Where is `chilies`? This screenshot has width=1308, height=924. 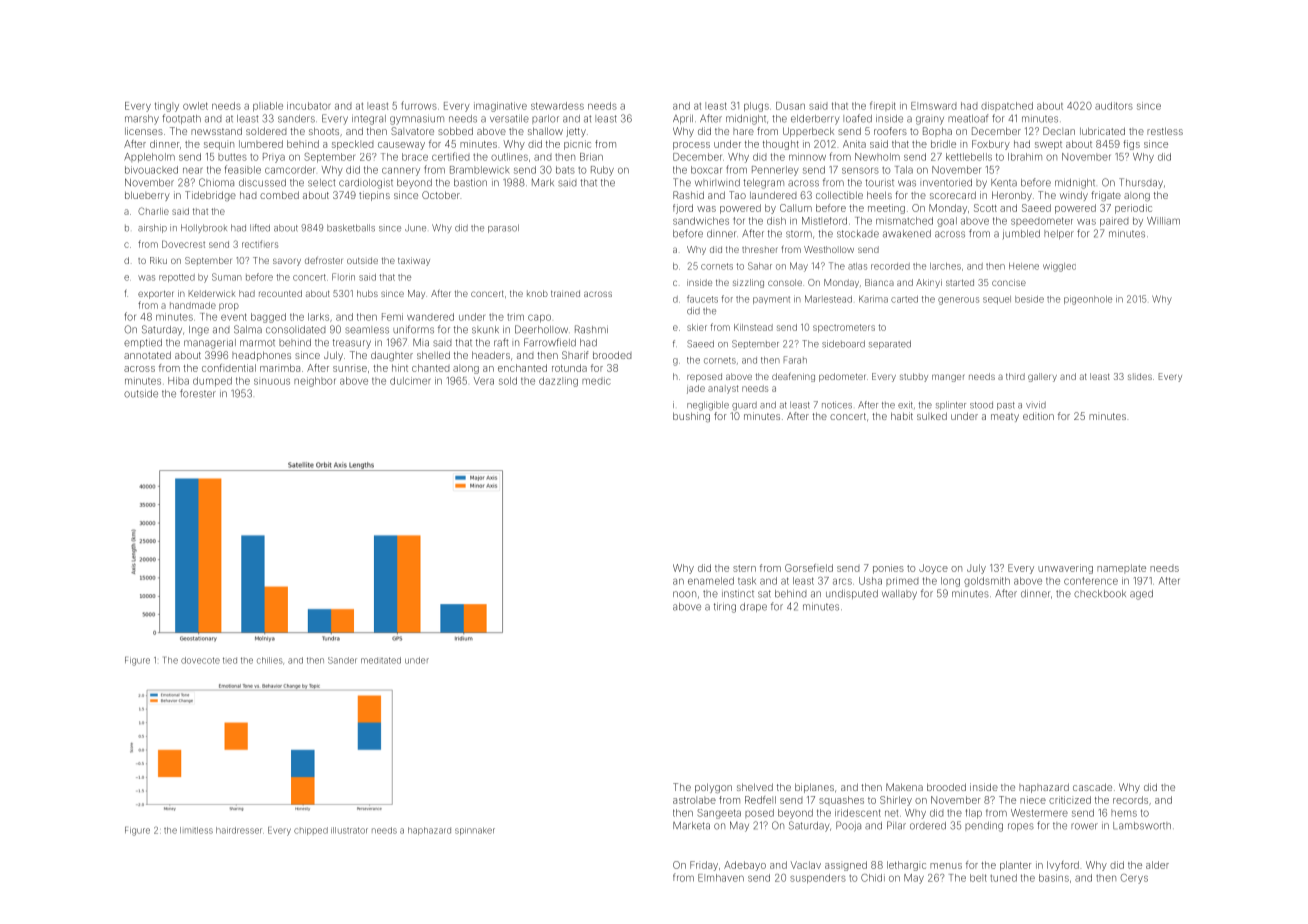
chilies is located at coordinates (270, 660).
